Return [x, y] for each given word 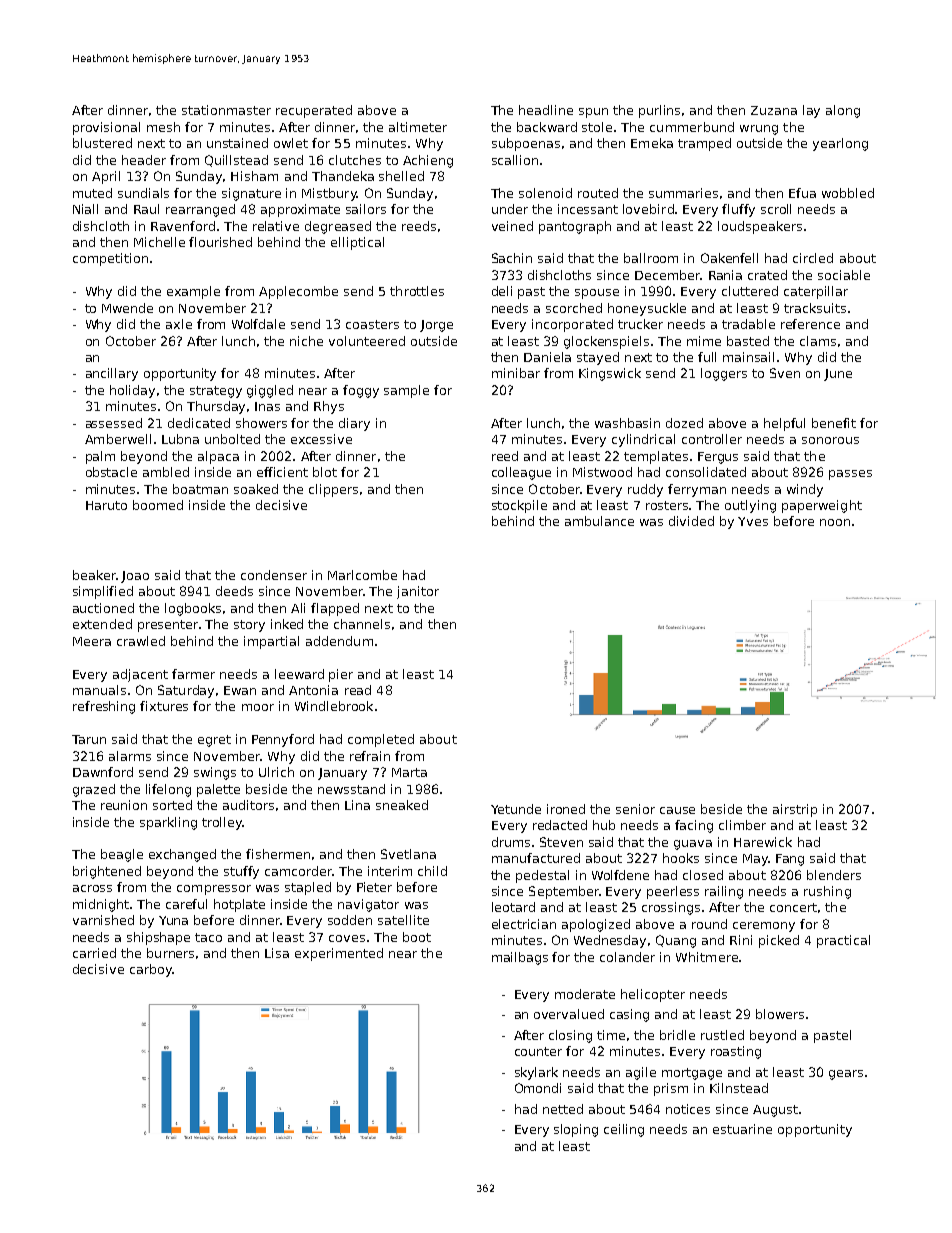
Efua [802, 193]
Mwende [127, 308]
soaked [256, 489]
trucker [640, 324]
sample [406, 391]
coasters [372, 324]
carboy [151, 970]
